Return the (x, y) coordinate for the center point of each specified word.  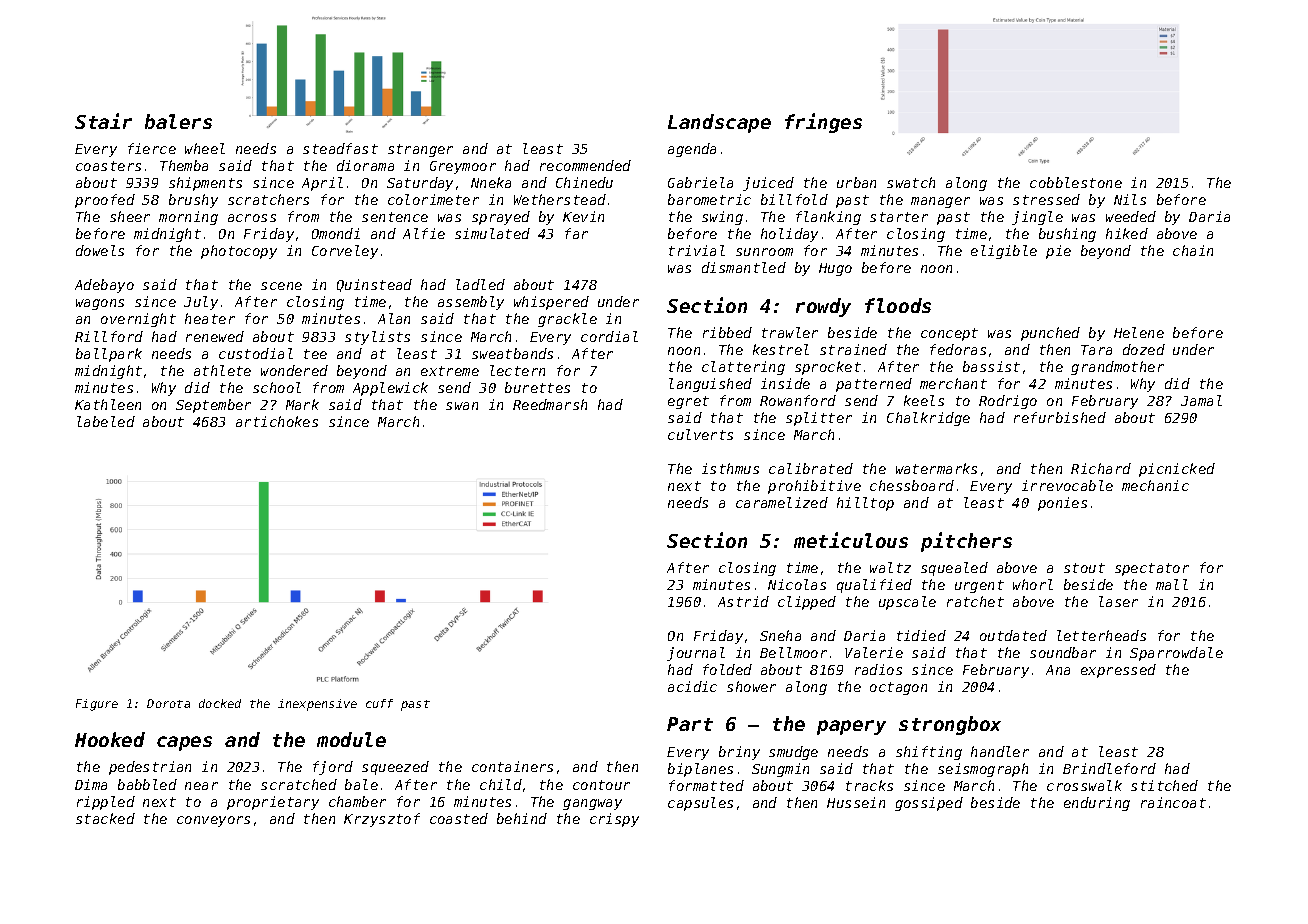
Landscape (719, 123)
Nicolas (797, 584)
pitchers (966, 542)
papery (851, 727)
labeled (106, 421)
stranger (420, 150)
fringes (823, 123)
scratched (299, 784)
